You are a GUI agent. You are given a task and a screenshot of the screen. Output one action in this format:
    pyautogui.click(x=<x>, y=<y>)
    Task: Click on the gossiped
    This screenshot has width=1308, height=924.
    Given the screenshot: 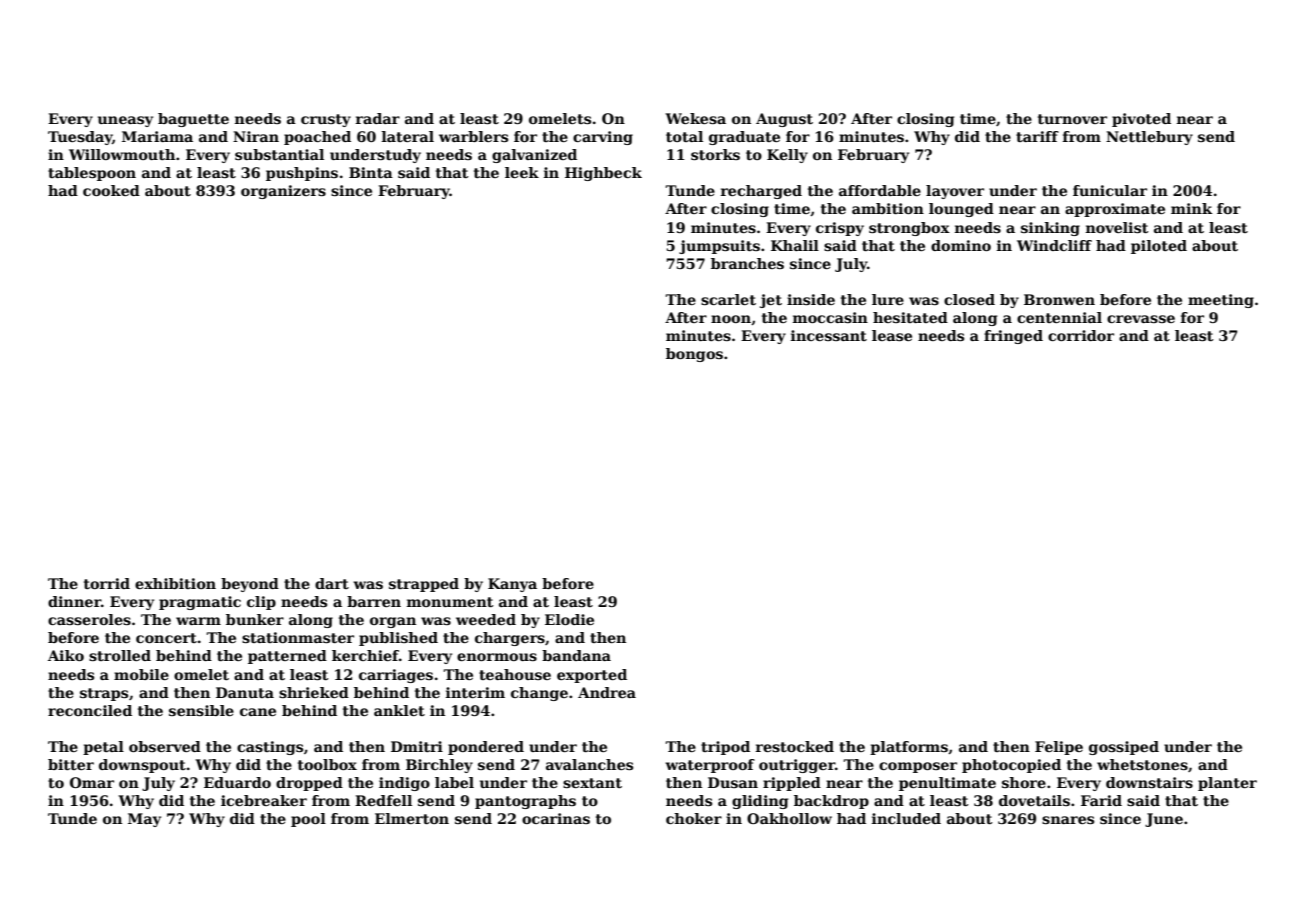 What is the action you would take?
    pyautogui.click(x=1124, y=748)
